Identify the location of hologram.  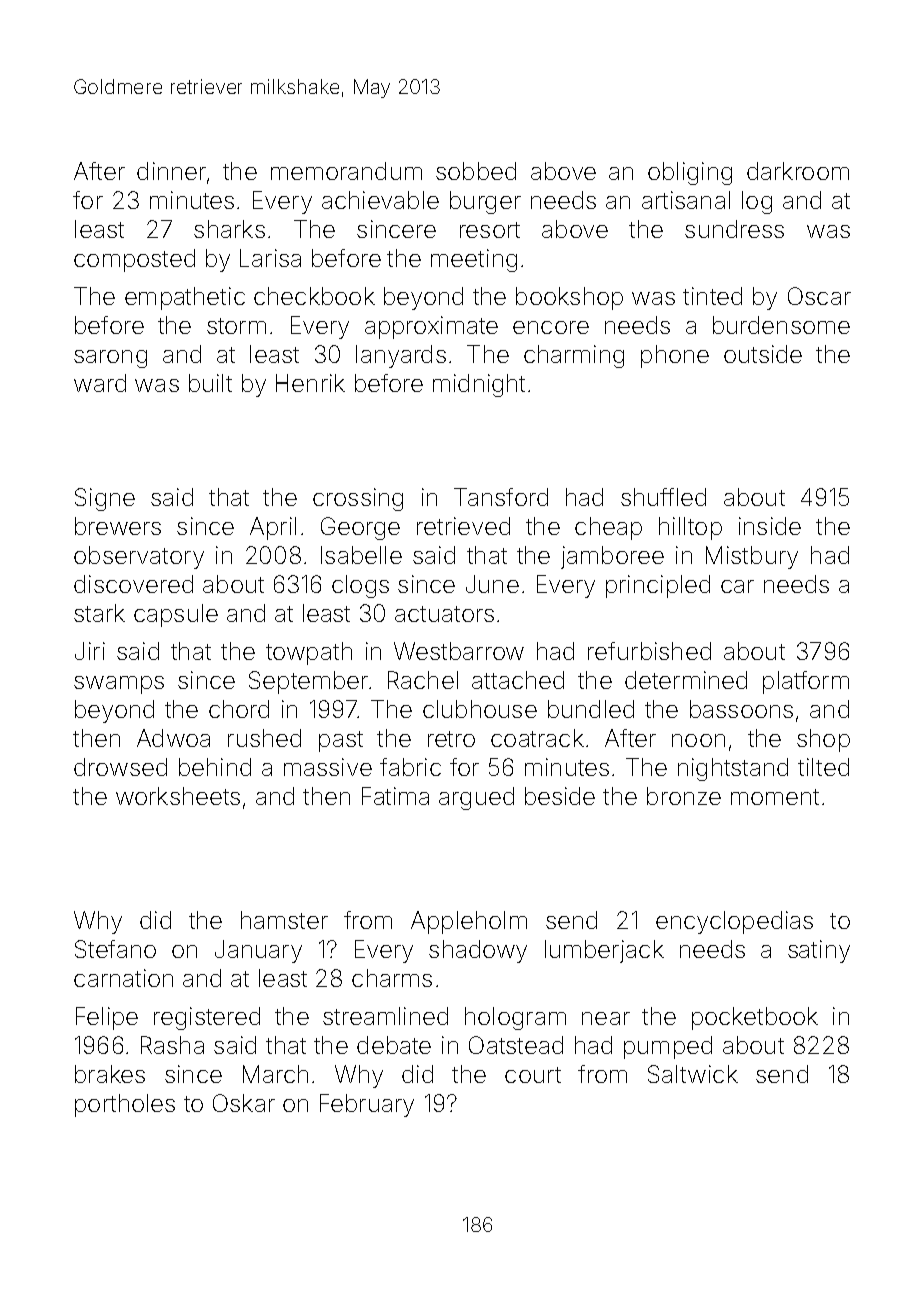
(515, 1018).
